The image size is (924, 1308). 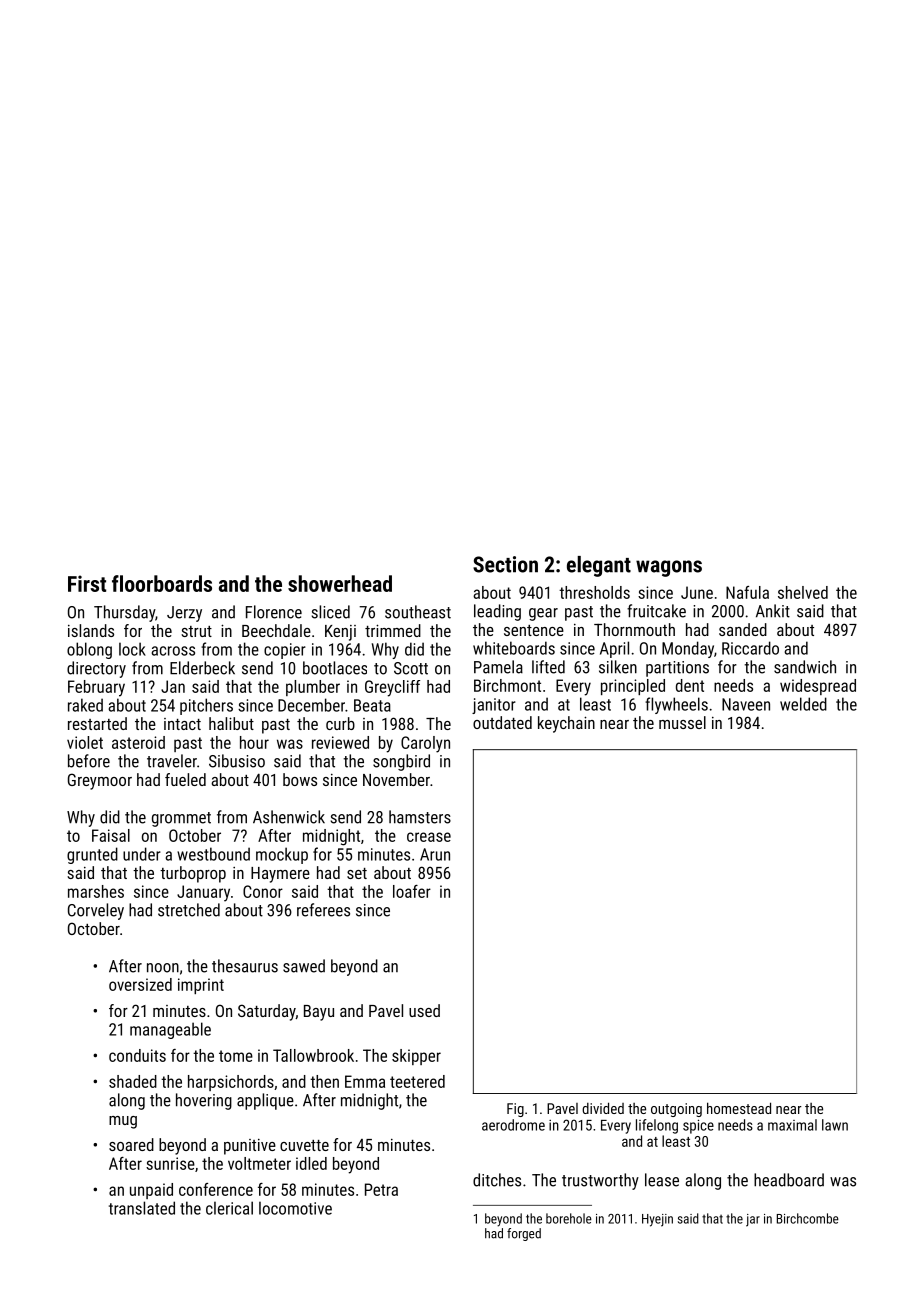 I want to click on Thornmouth, so click(x=634, y=629).
